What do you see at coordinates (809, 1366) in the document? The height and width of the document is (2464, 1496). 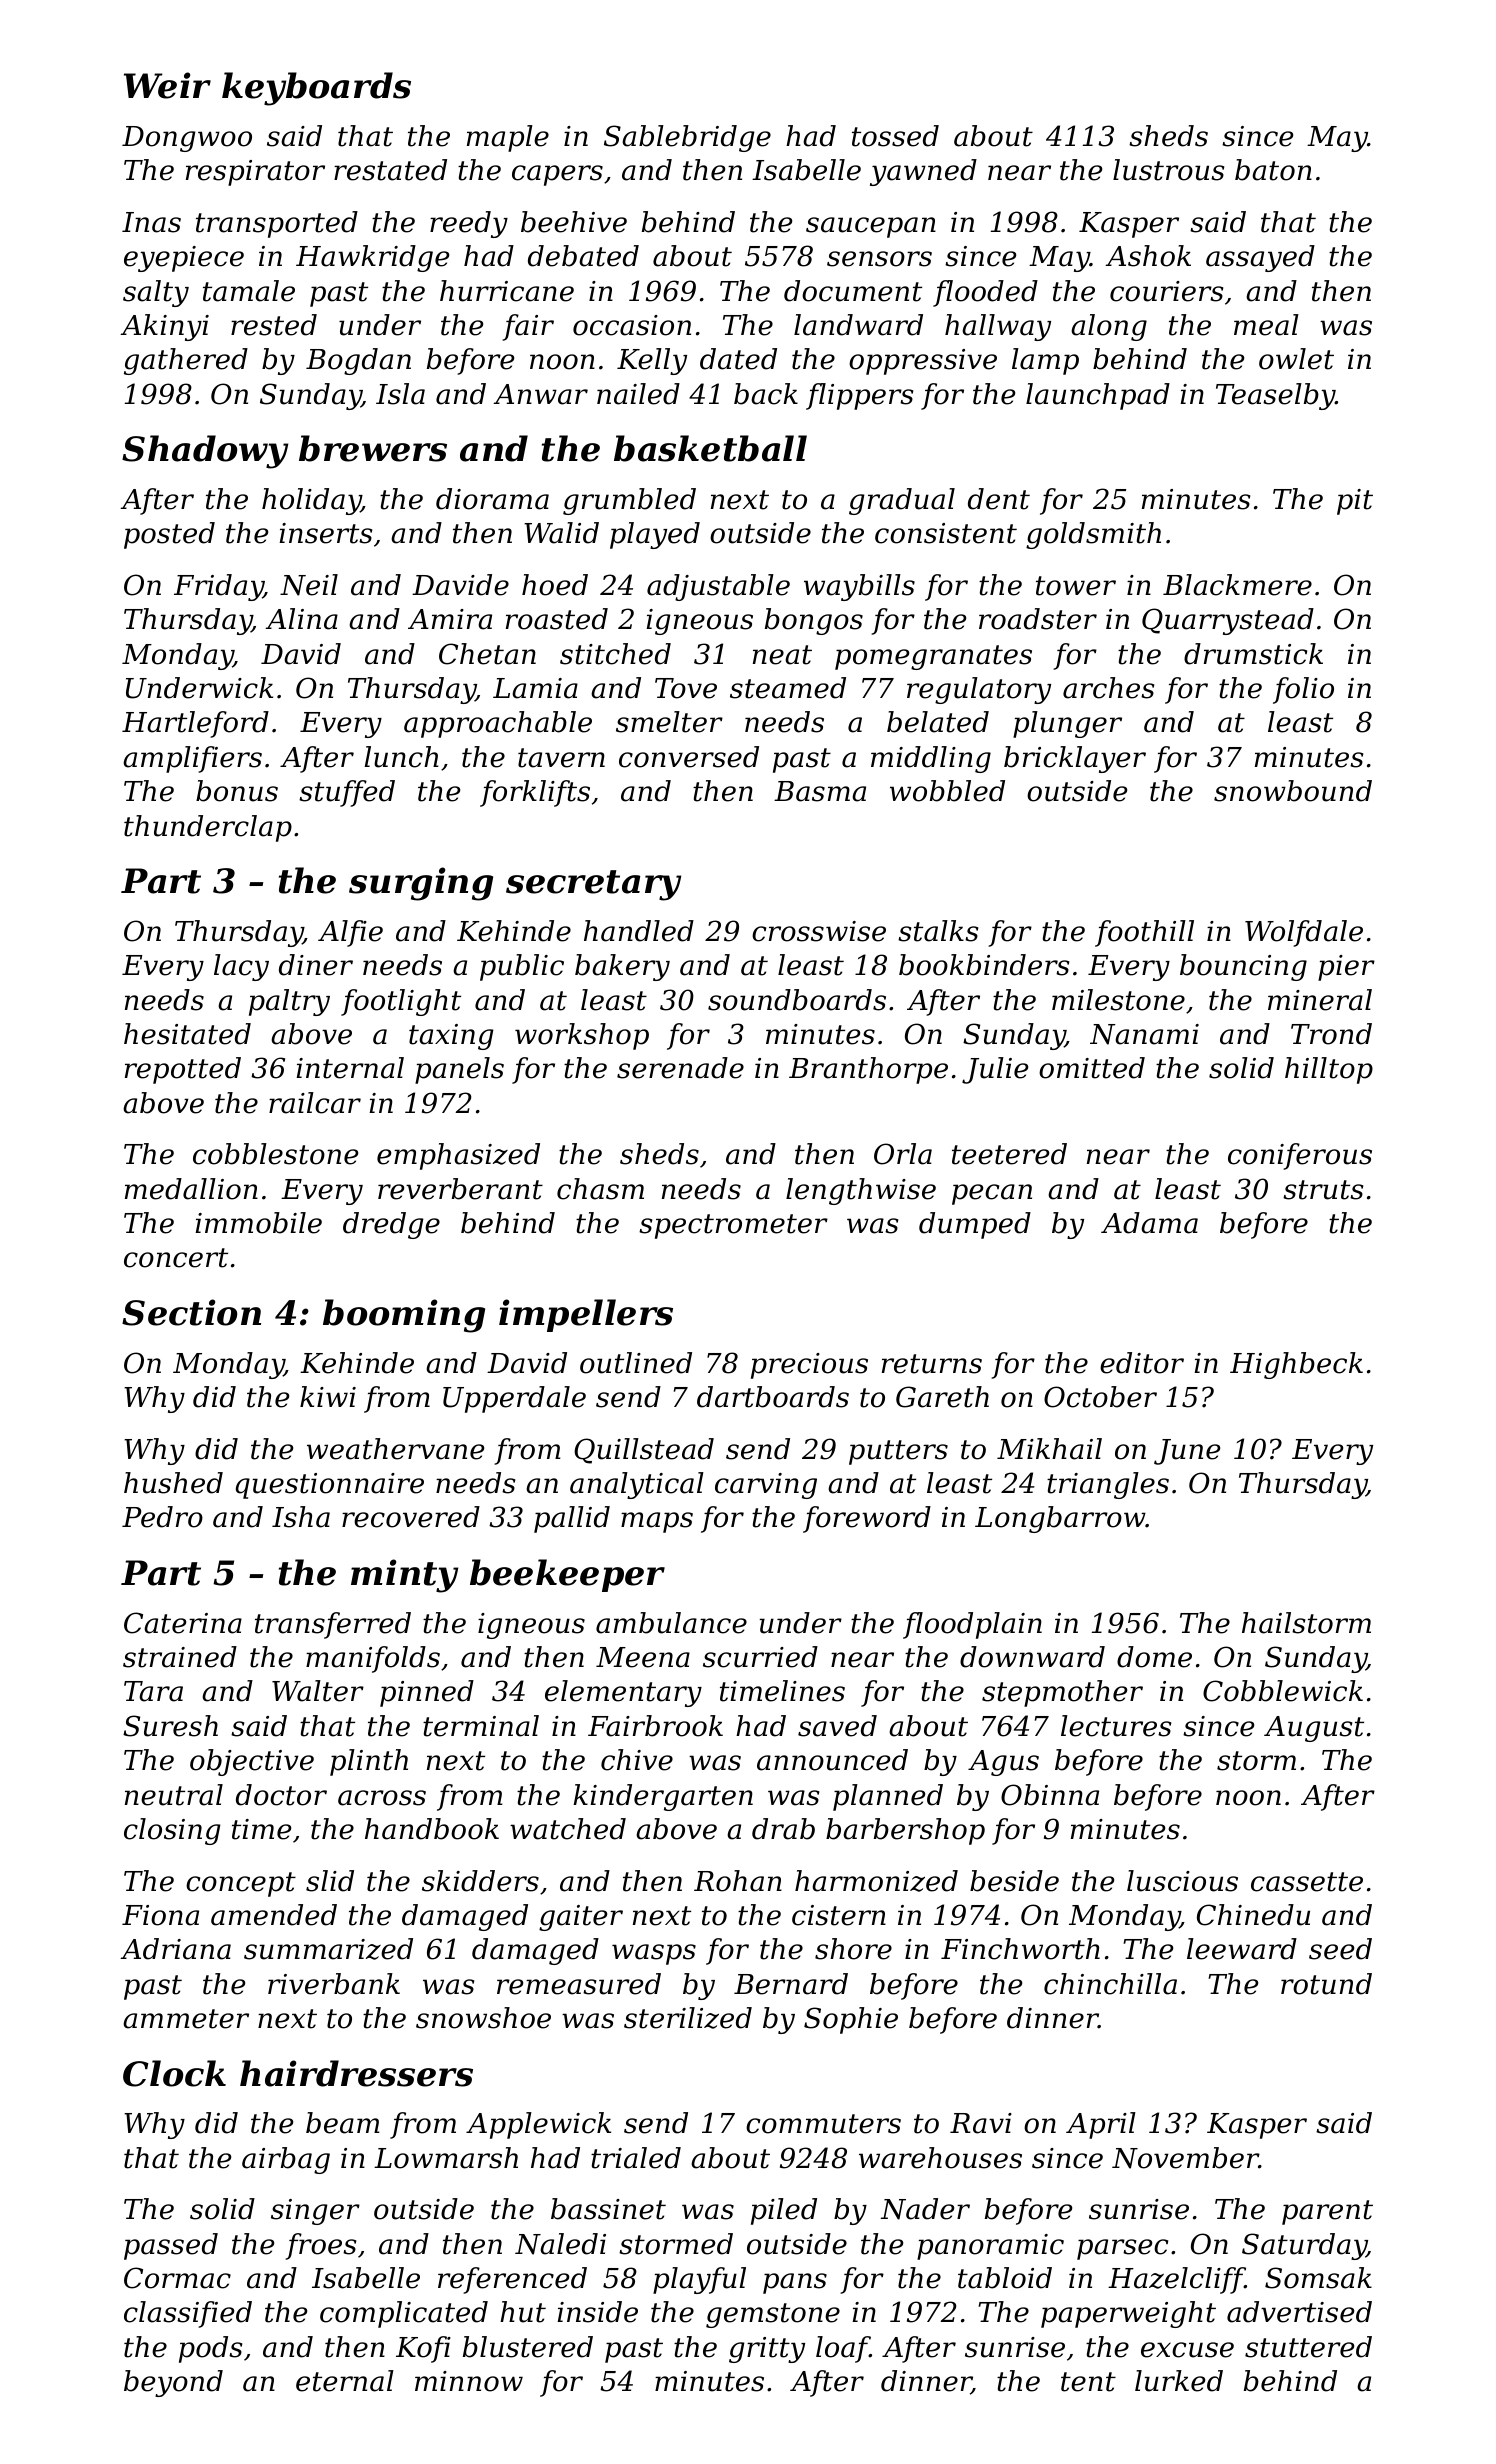 I see `precious` at bounding box center [809, 1366].
